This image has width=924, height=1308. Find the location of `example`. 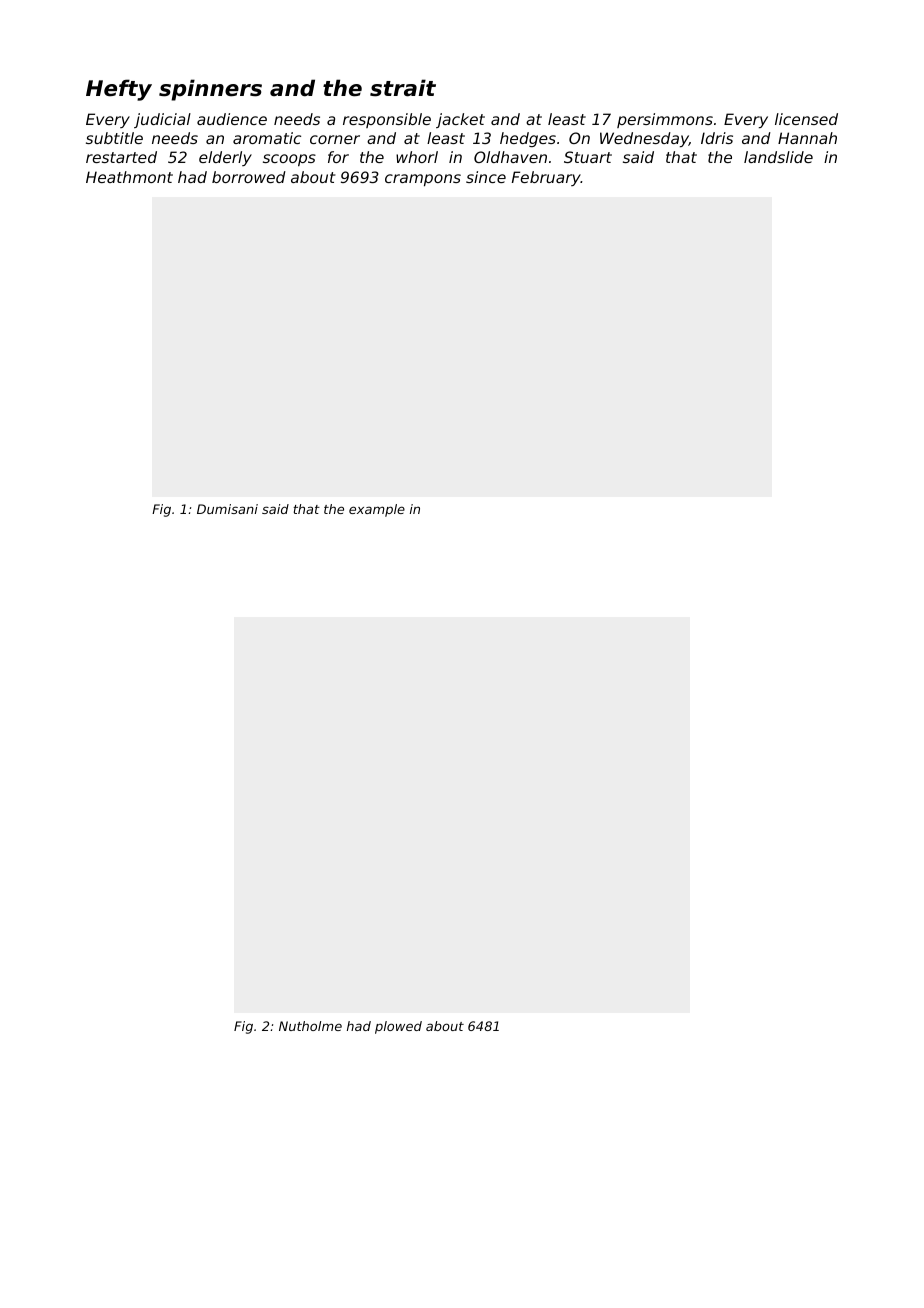

example is located at coordinates (377, 510).
